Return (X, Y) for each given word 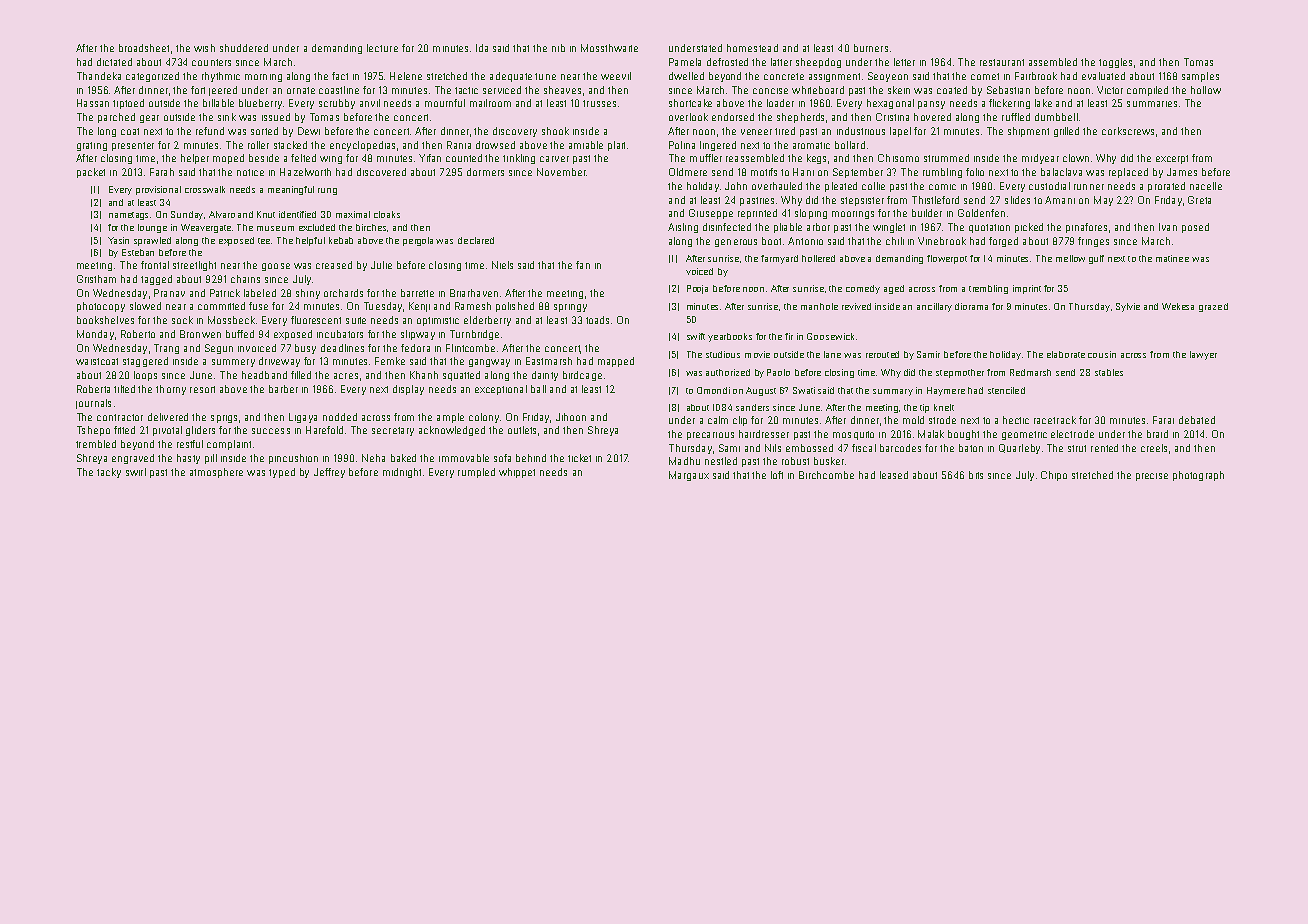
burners (871, 48)
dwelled (686, 76)
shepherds (800, 118)
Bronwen (200, 334)
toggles (1115, 63)
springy (570, 308)
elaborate (1066, 354)
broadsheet (144, 48)
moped (228, 159)
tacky (109, 473)
